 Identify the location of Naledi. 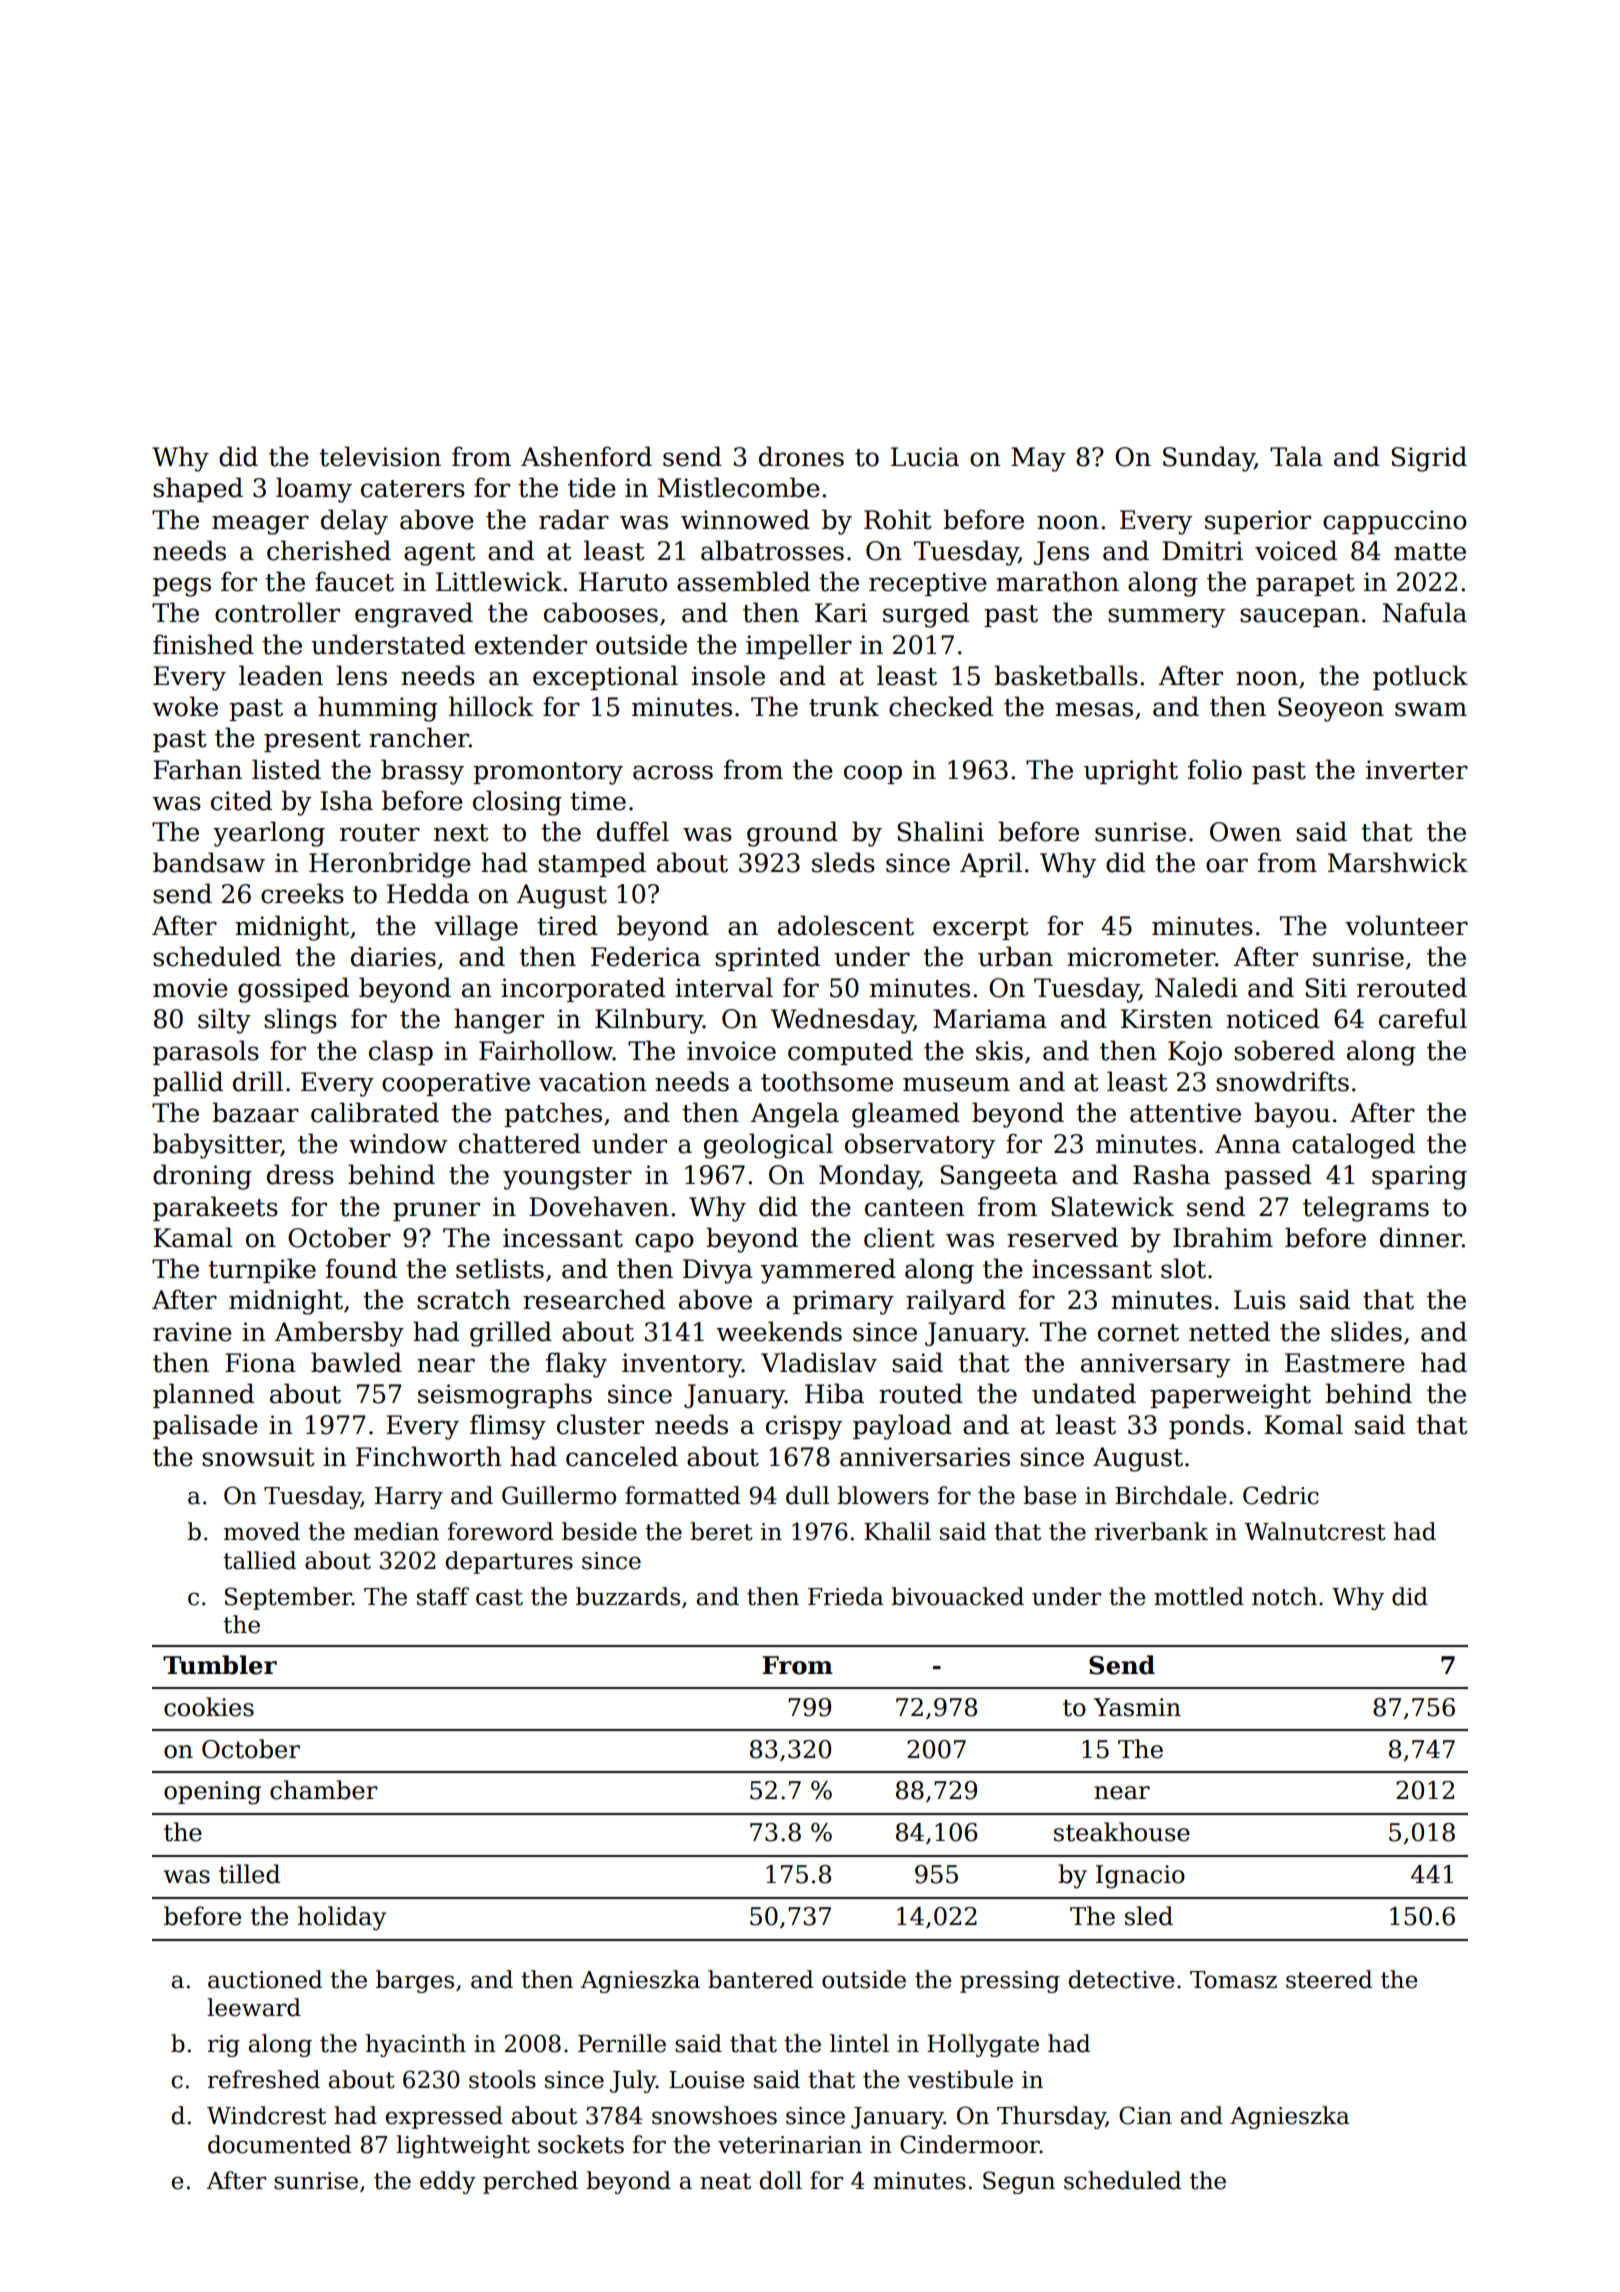
(1196, 987).
